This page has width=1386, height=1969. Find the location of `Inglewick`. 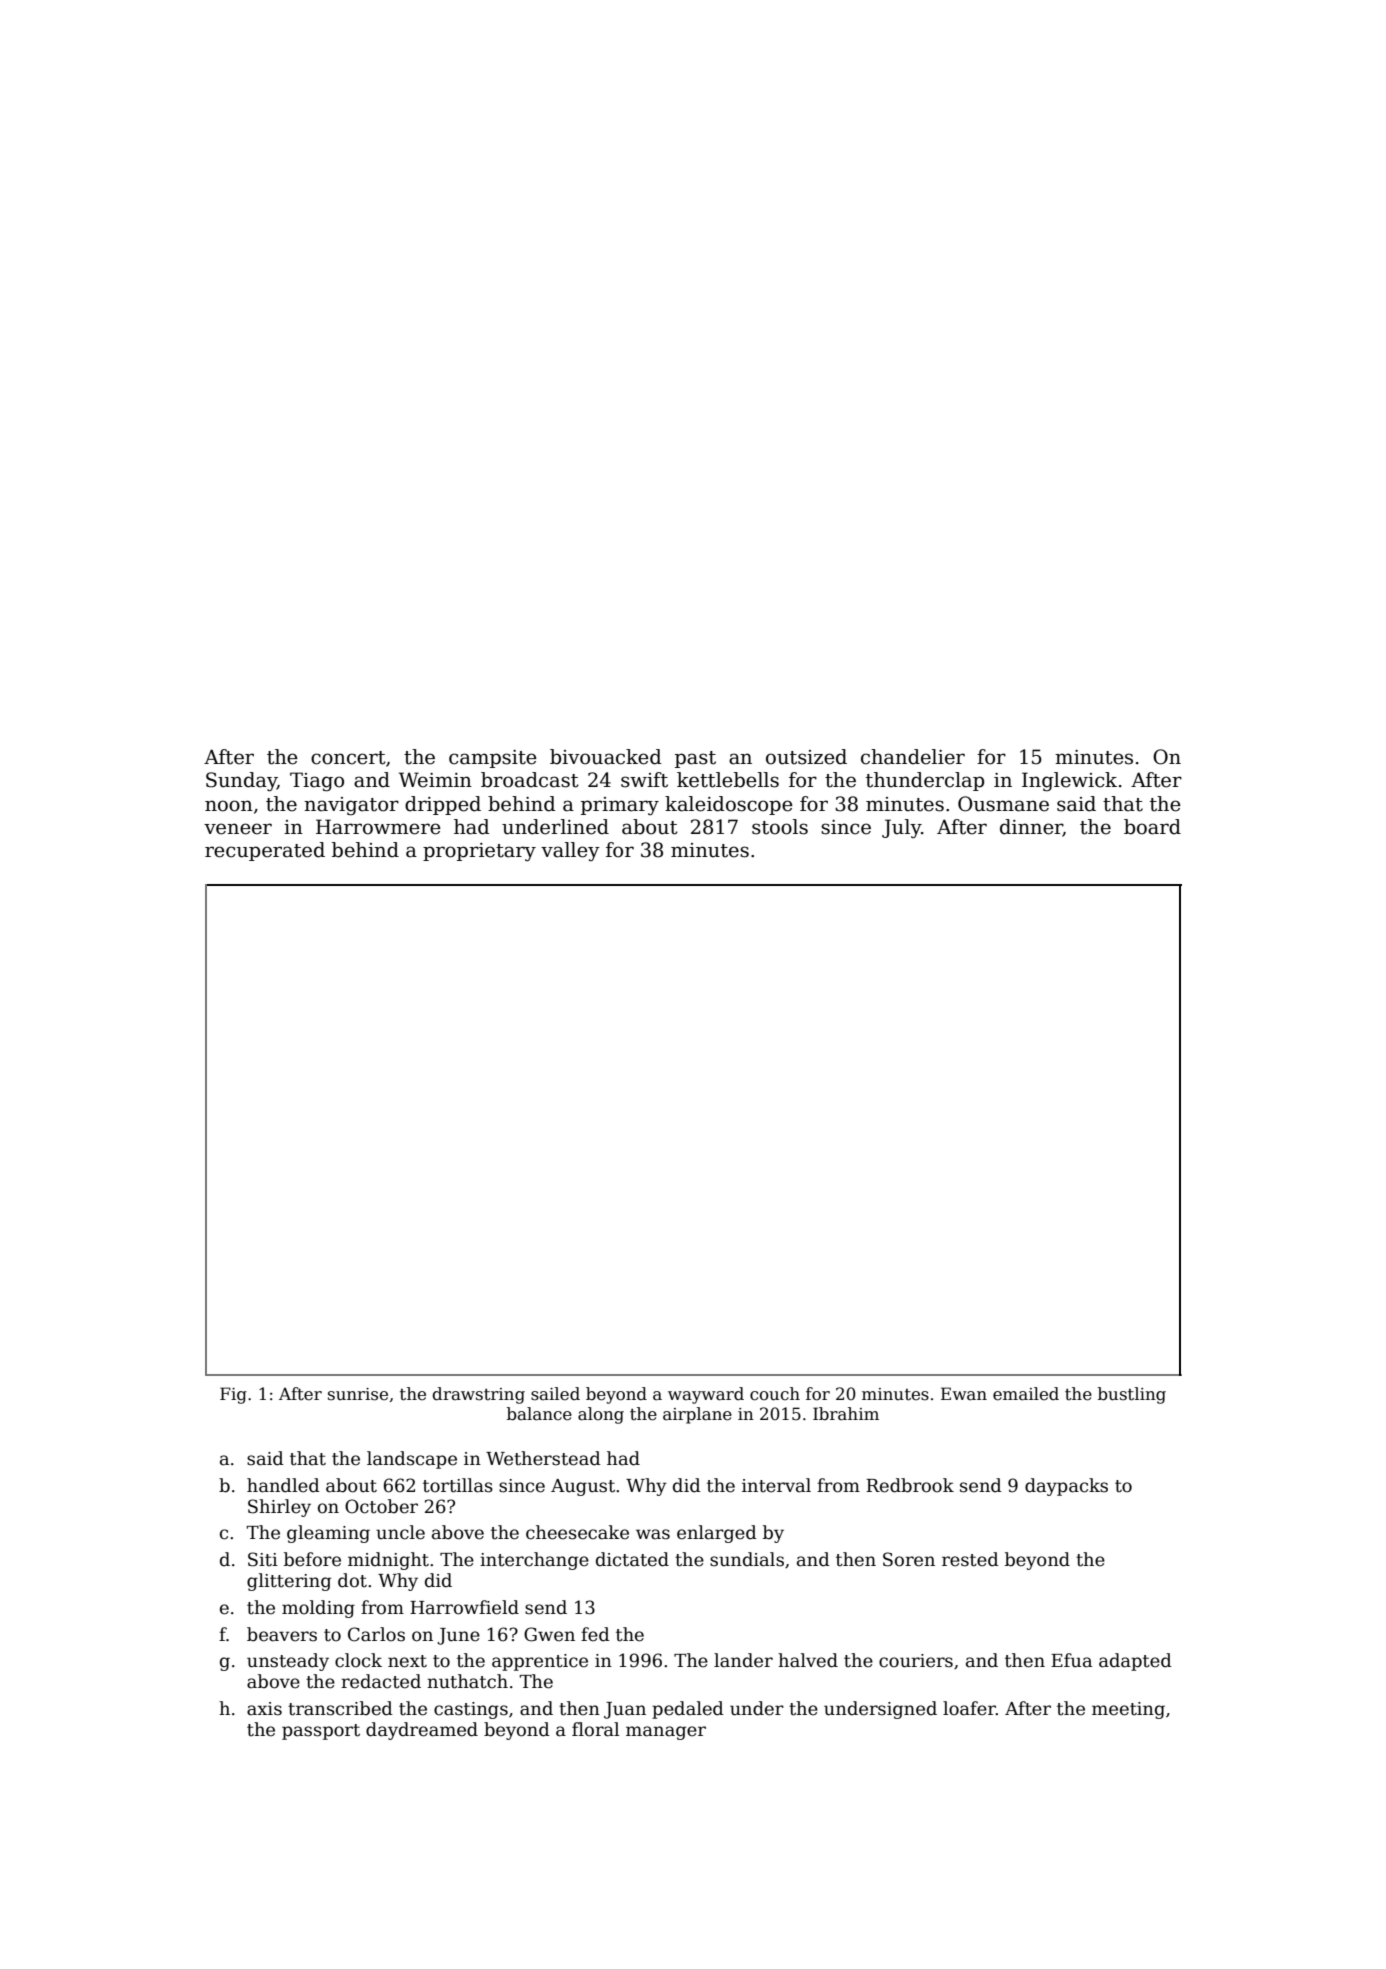

Inglewick is located at coordinates (1069, 781).
